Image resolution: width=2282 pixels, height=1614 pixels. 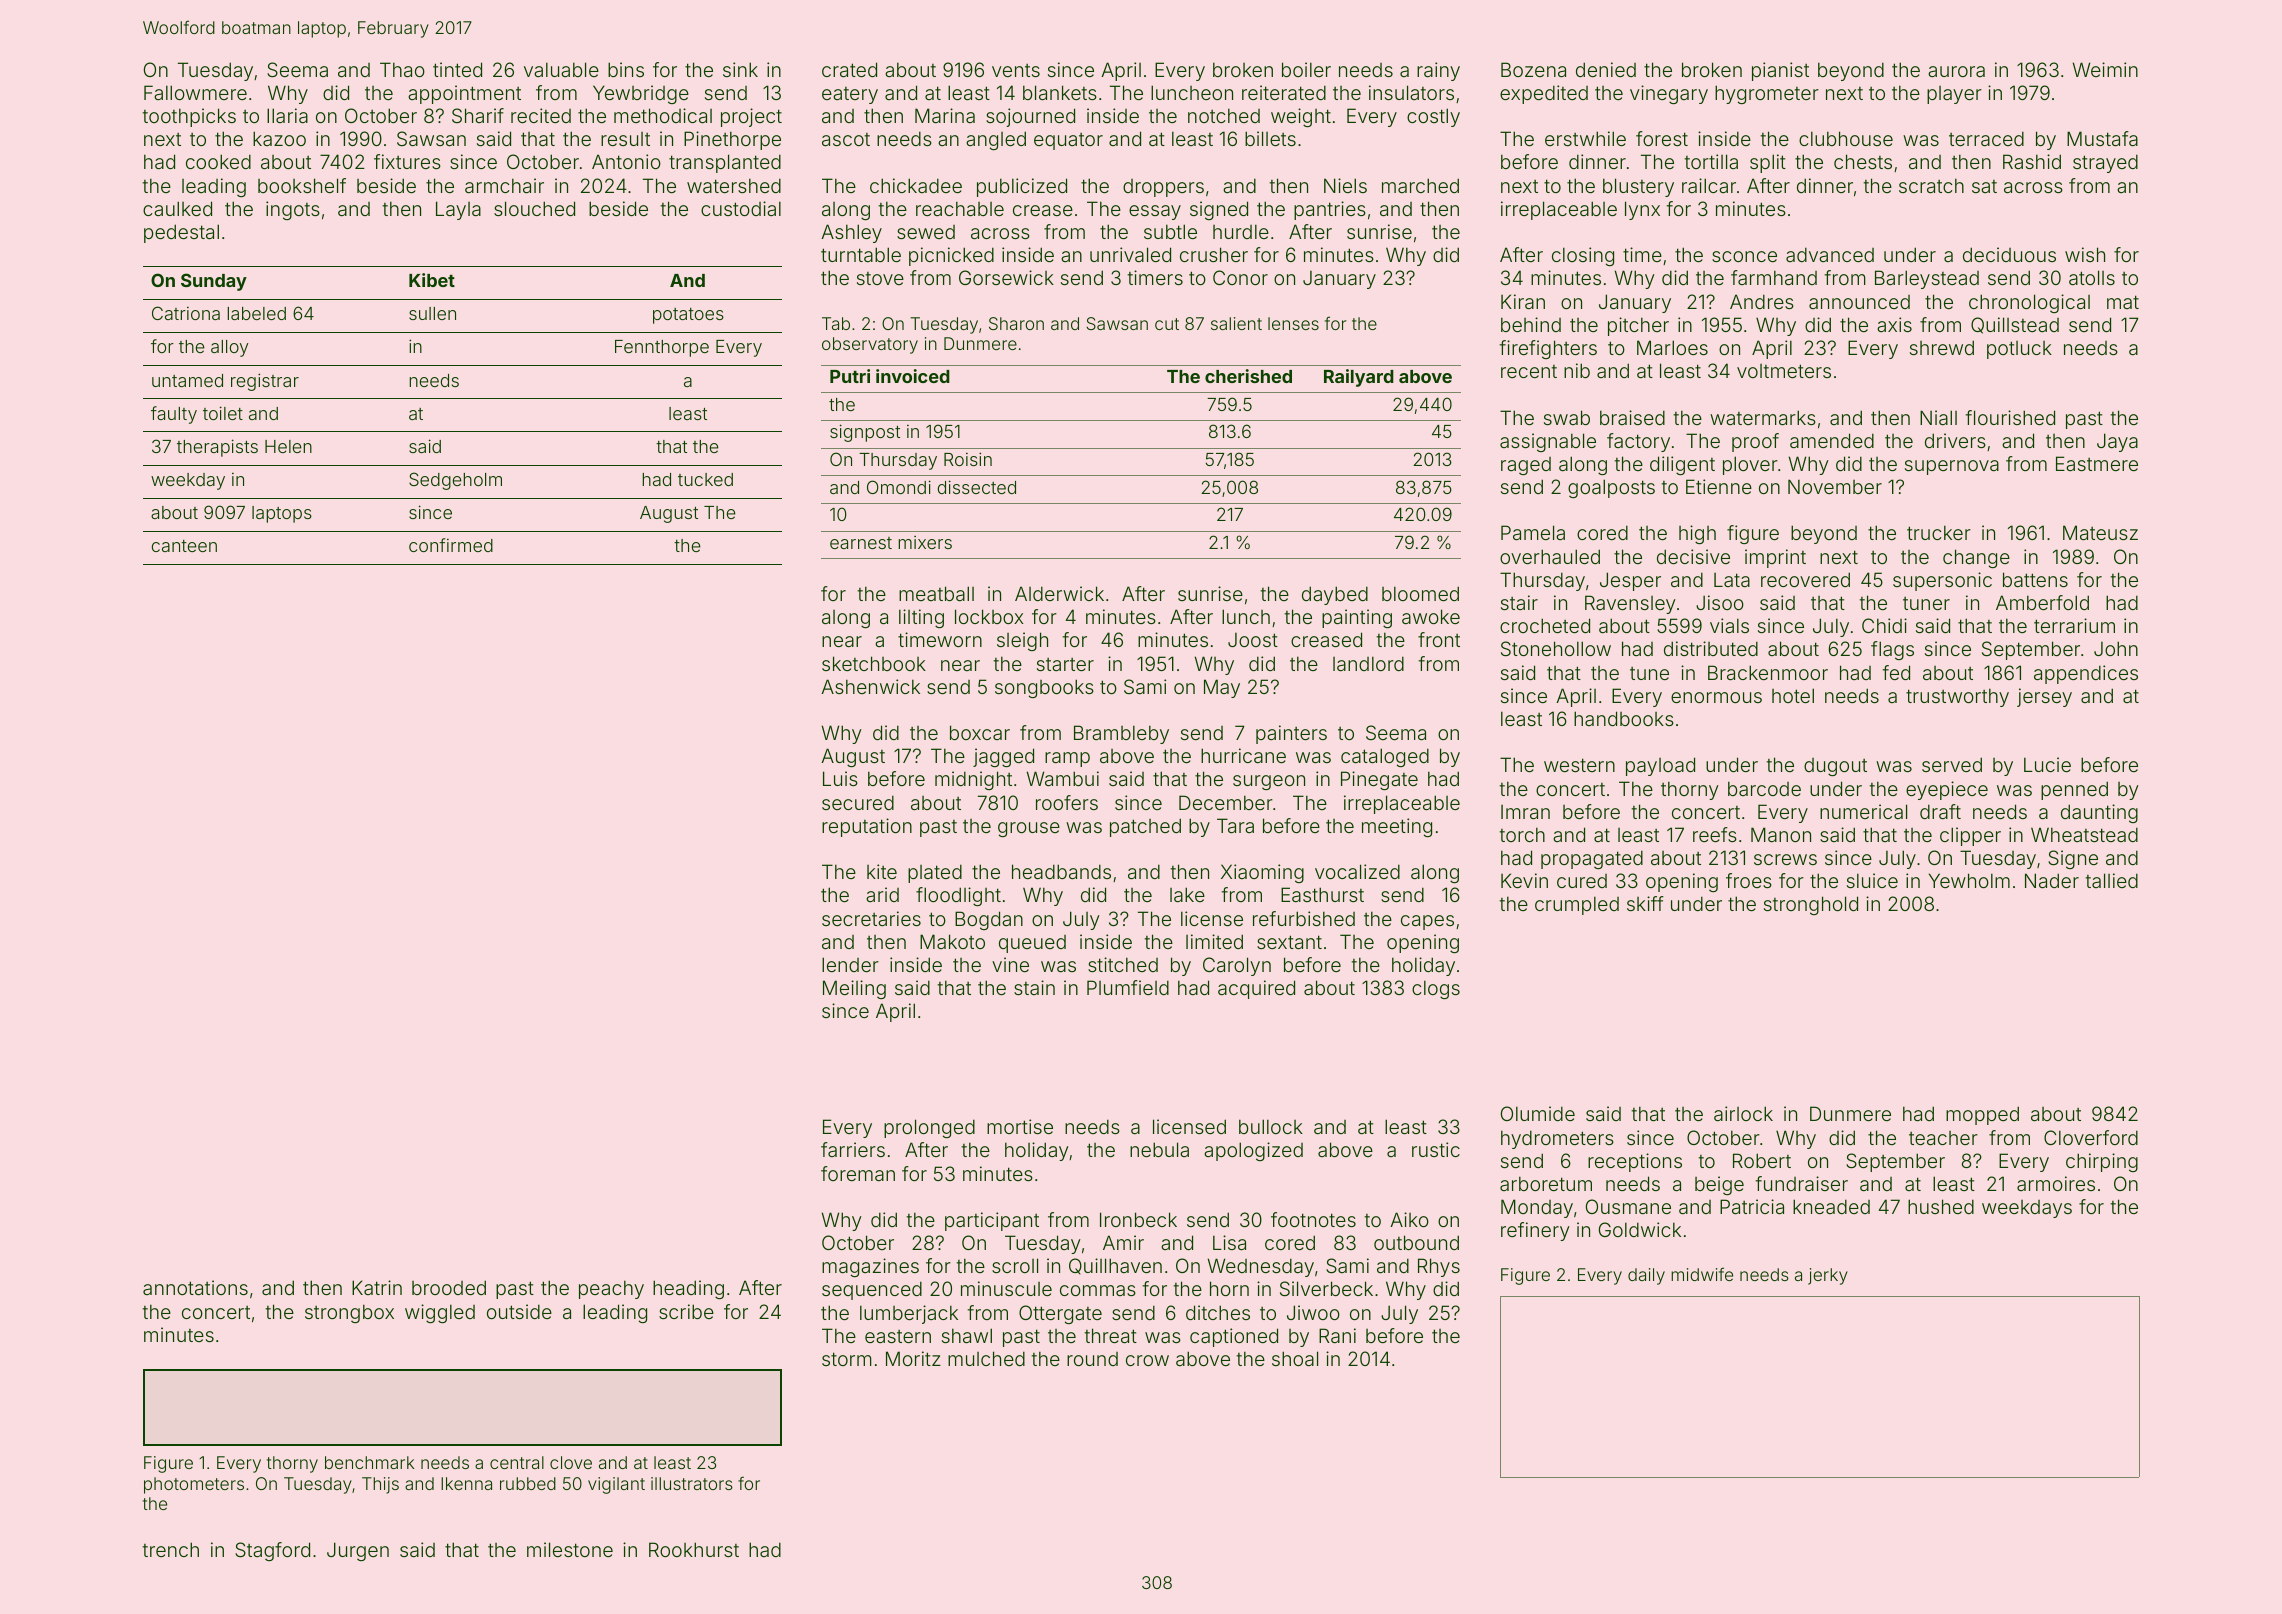 What do you see at coordinates (288, 446) in the screenshot?
I see `Helen` at bounding box center [288, 446].
